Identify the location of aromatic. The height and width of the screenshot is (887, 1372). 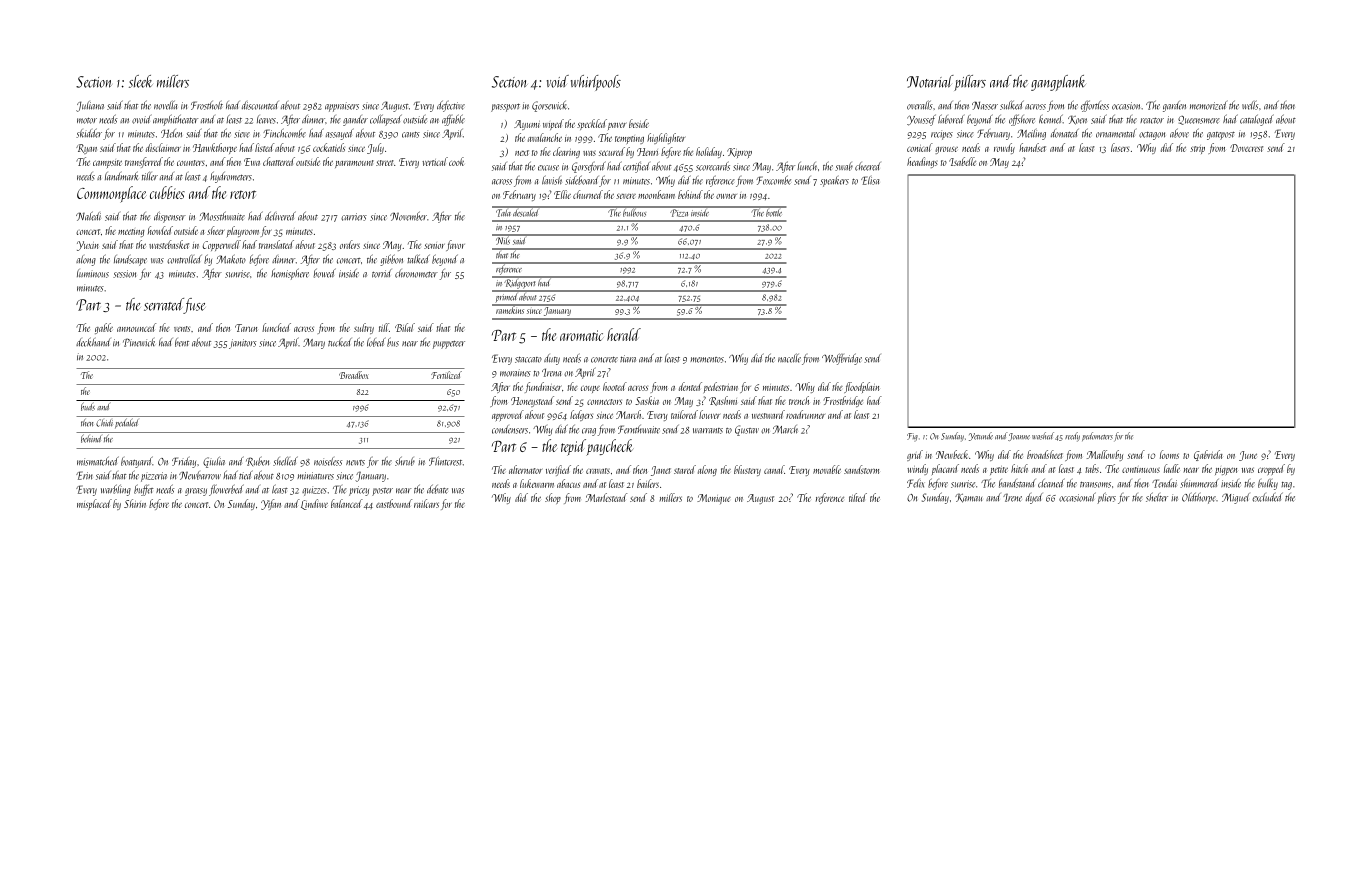
(581, 335).
